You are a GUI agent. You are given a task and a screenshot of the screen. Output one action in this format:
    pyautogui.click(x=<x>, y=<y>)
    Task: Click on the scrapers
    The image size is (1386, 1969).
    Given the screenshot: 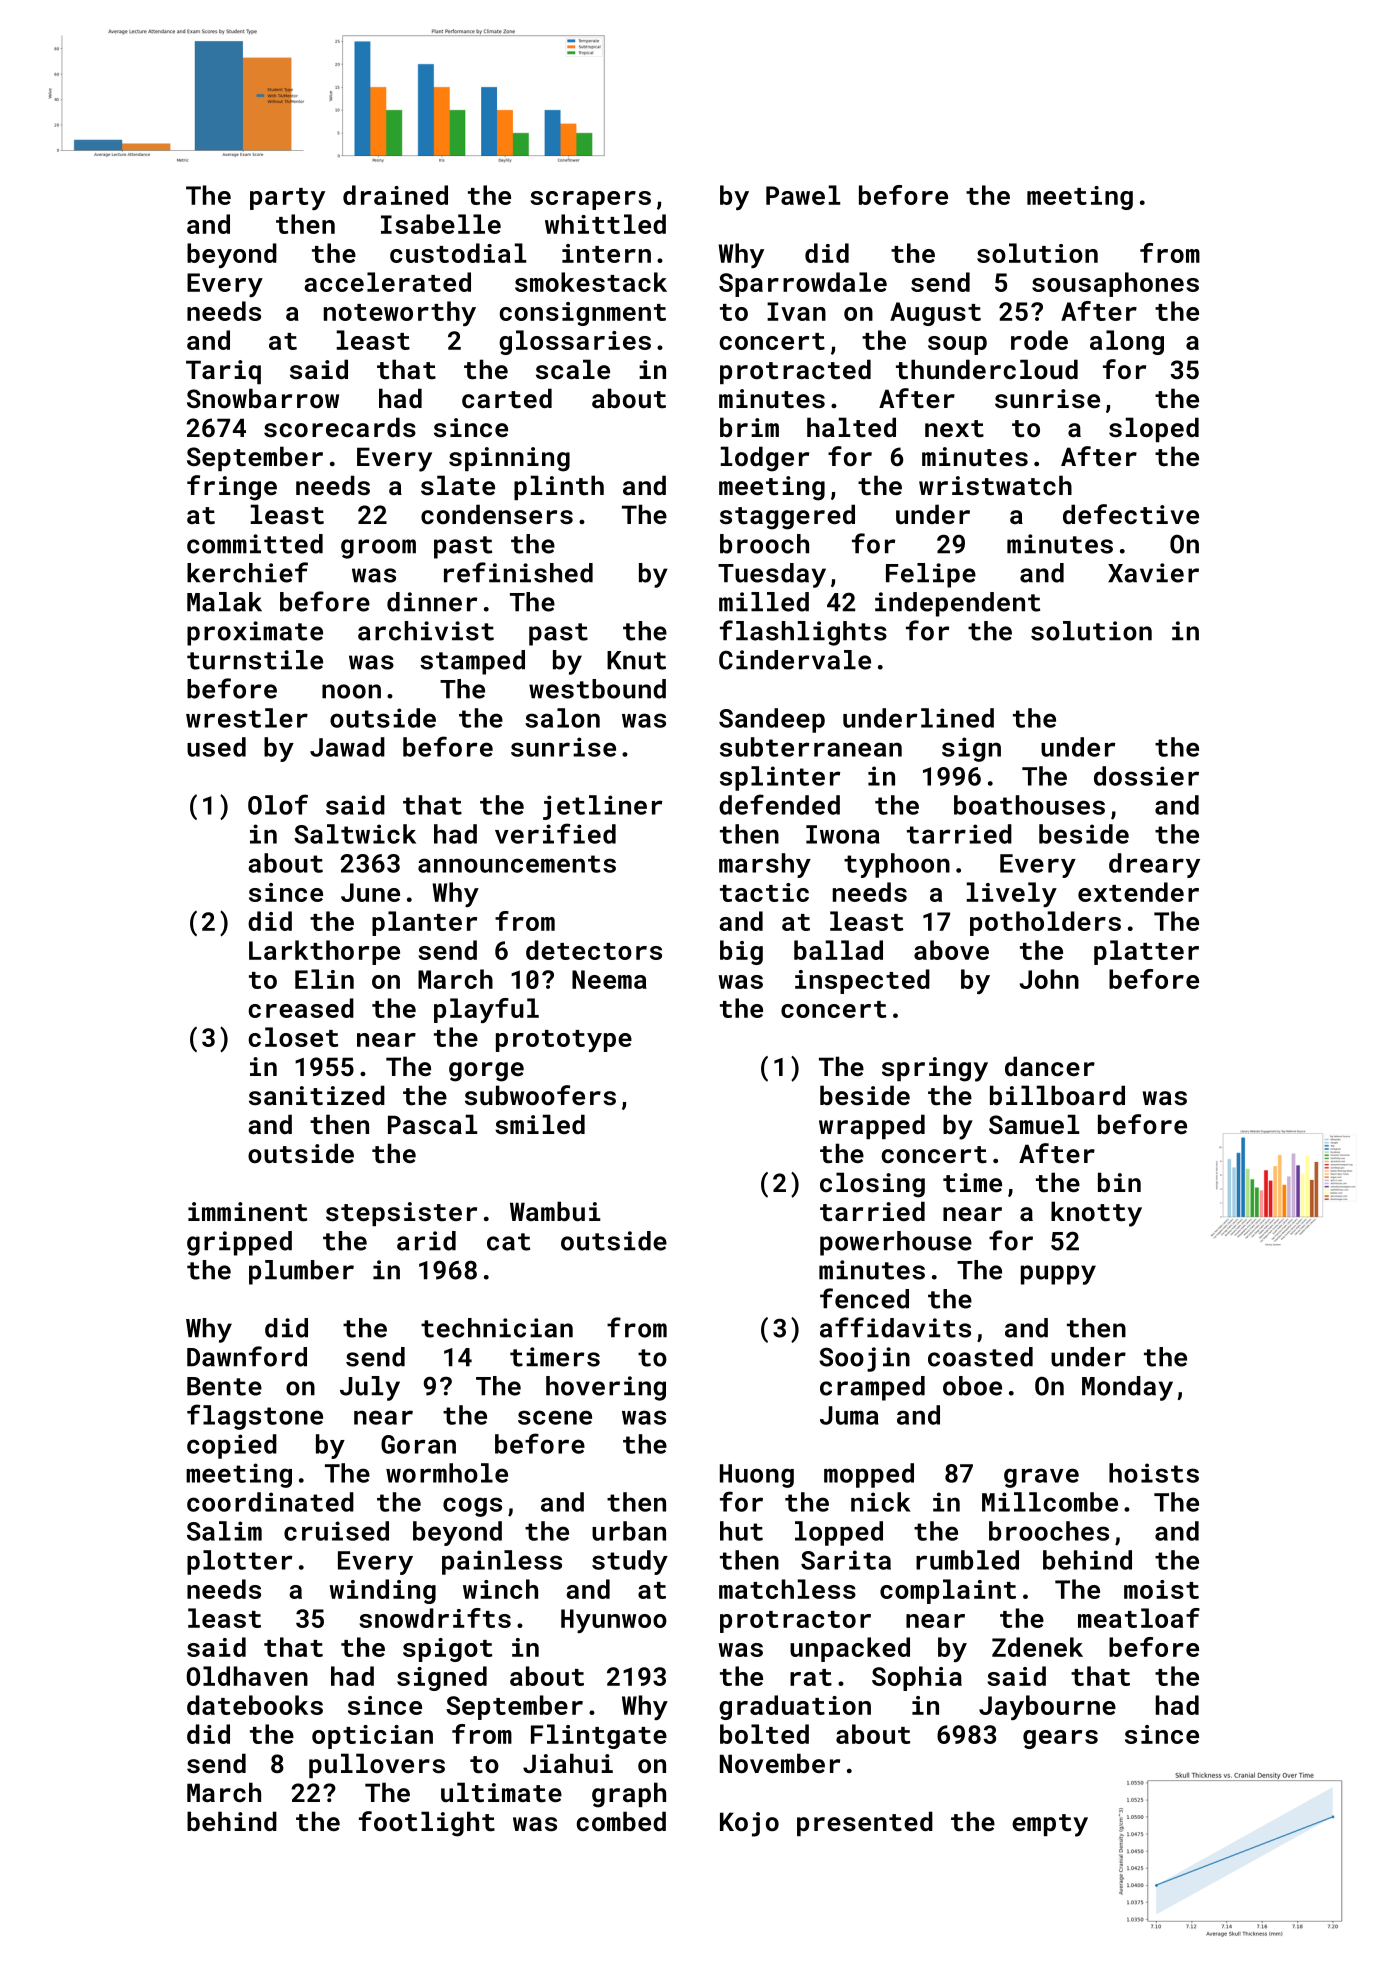 What is the action you would take?
    pyautogui.click(x=590, y=200)
